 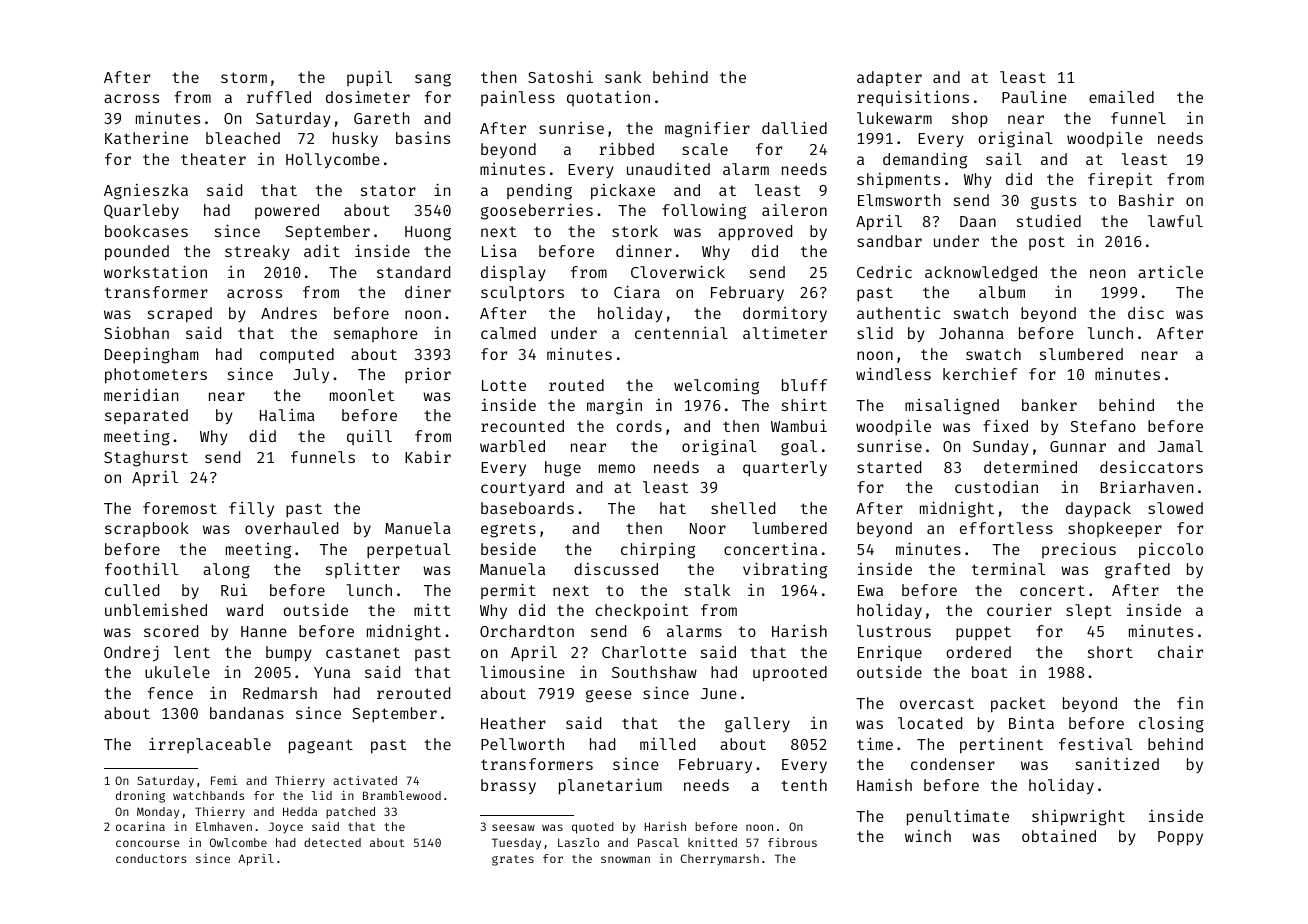 I want to click on checkpoint, so click(x=642, y=612).
